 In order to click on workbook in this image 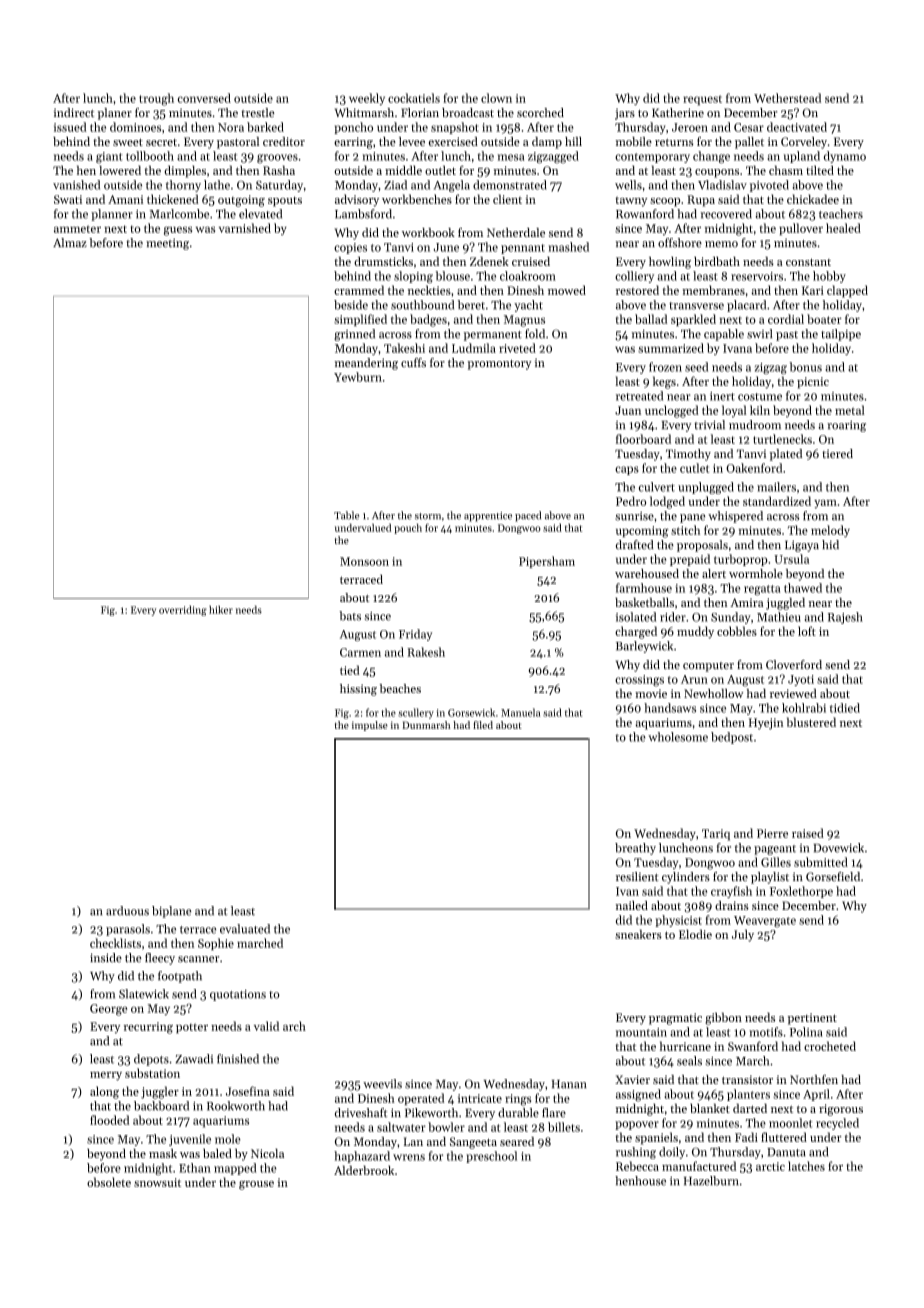, I will do `click(428, 232)`.
